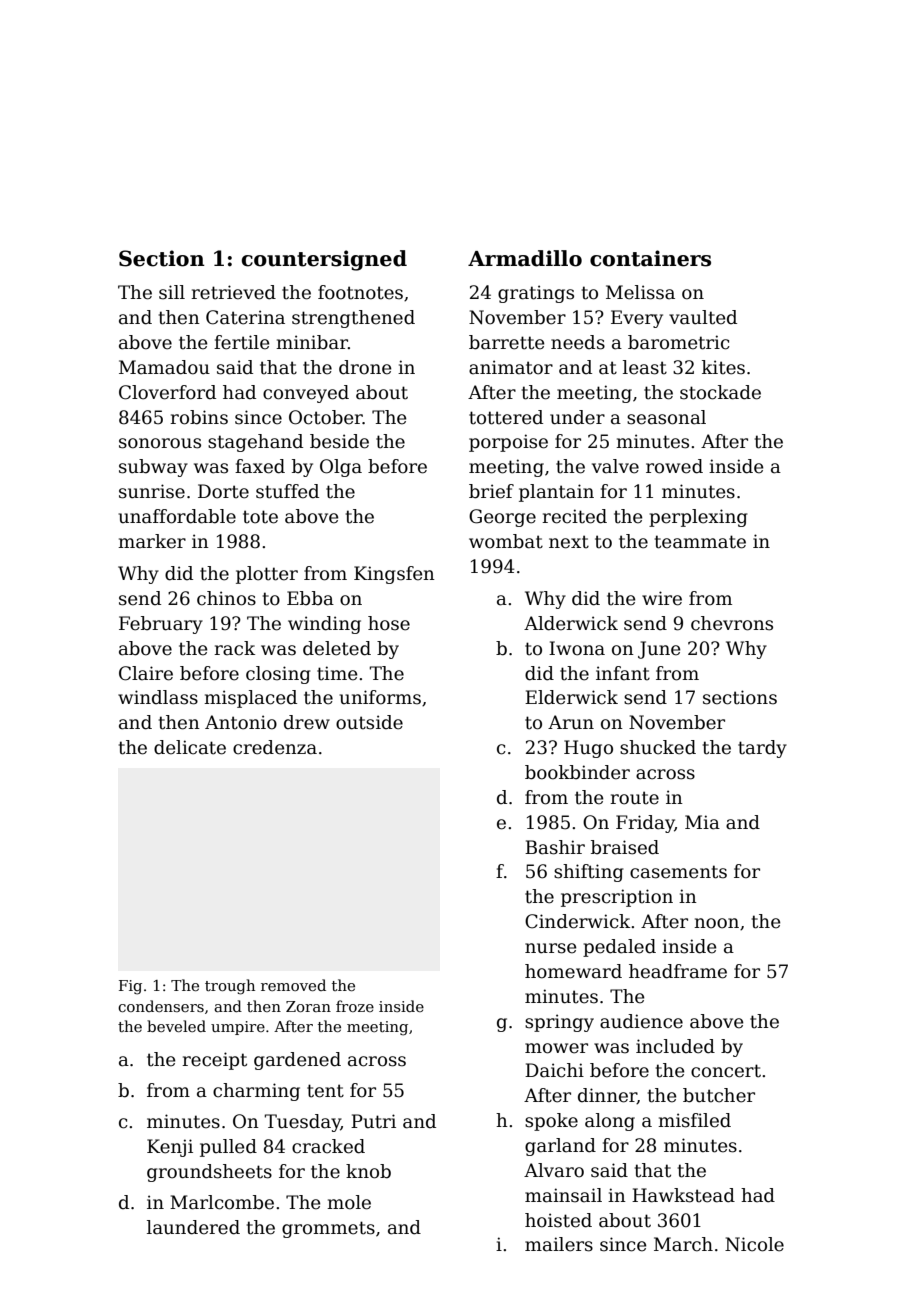  I want to click on Marlcombe, so click(222, 1202).
